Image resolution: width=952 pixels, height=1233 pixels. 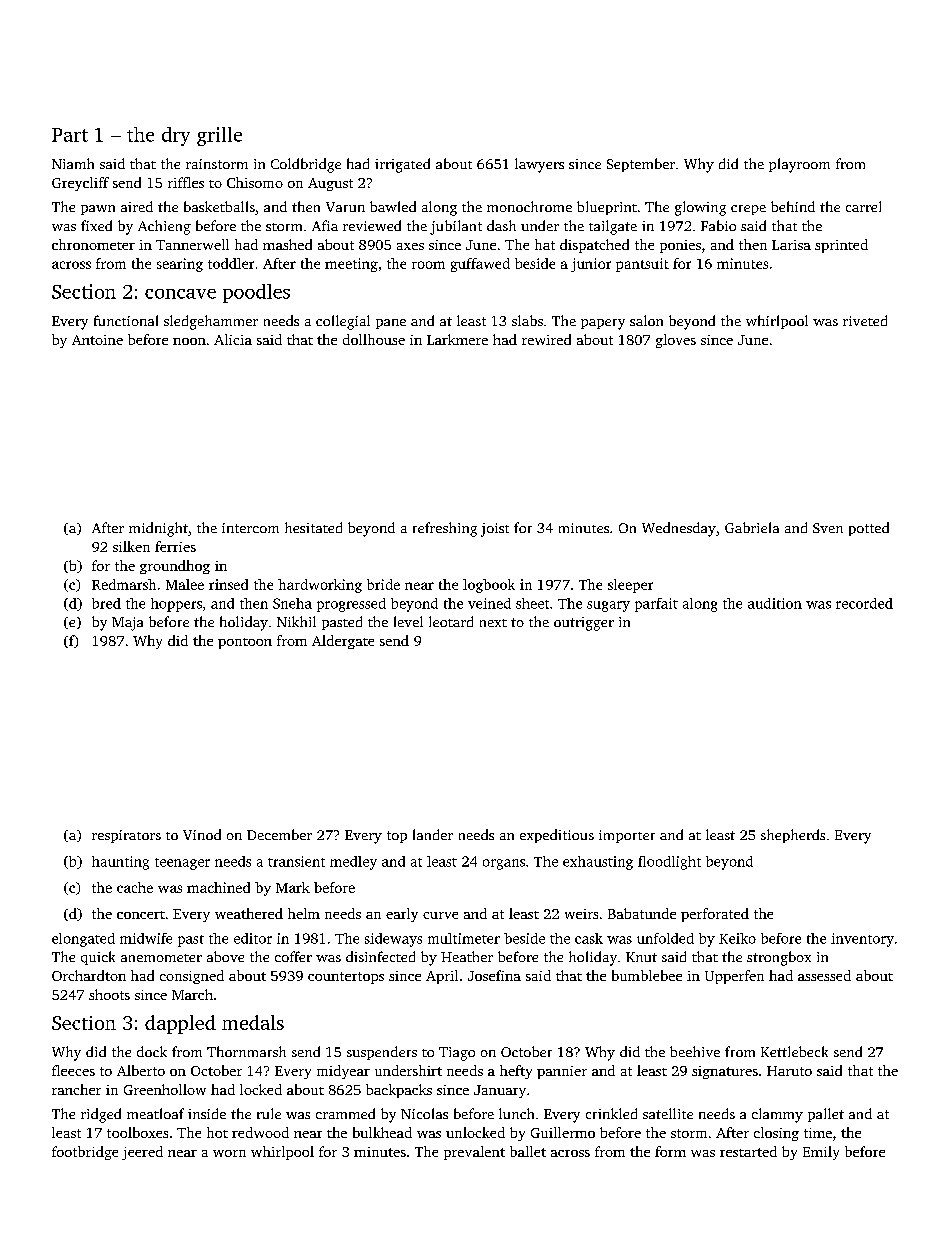 I want to click on Gabriela, so click(x=752, y=527).
